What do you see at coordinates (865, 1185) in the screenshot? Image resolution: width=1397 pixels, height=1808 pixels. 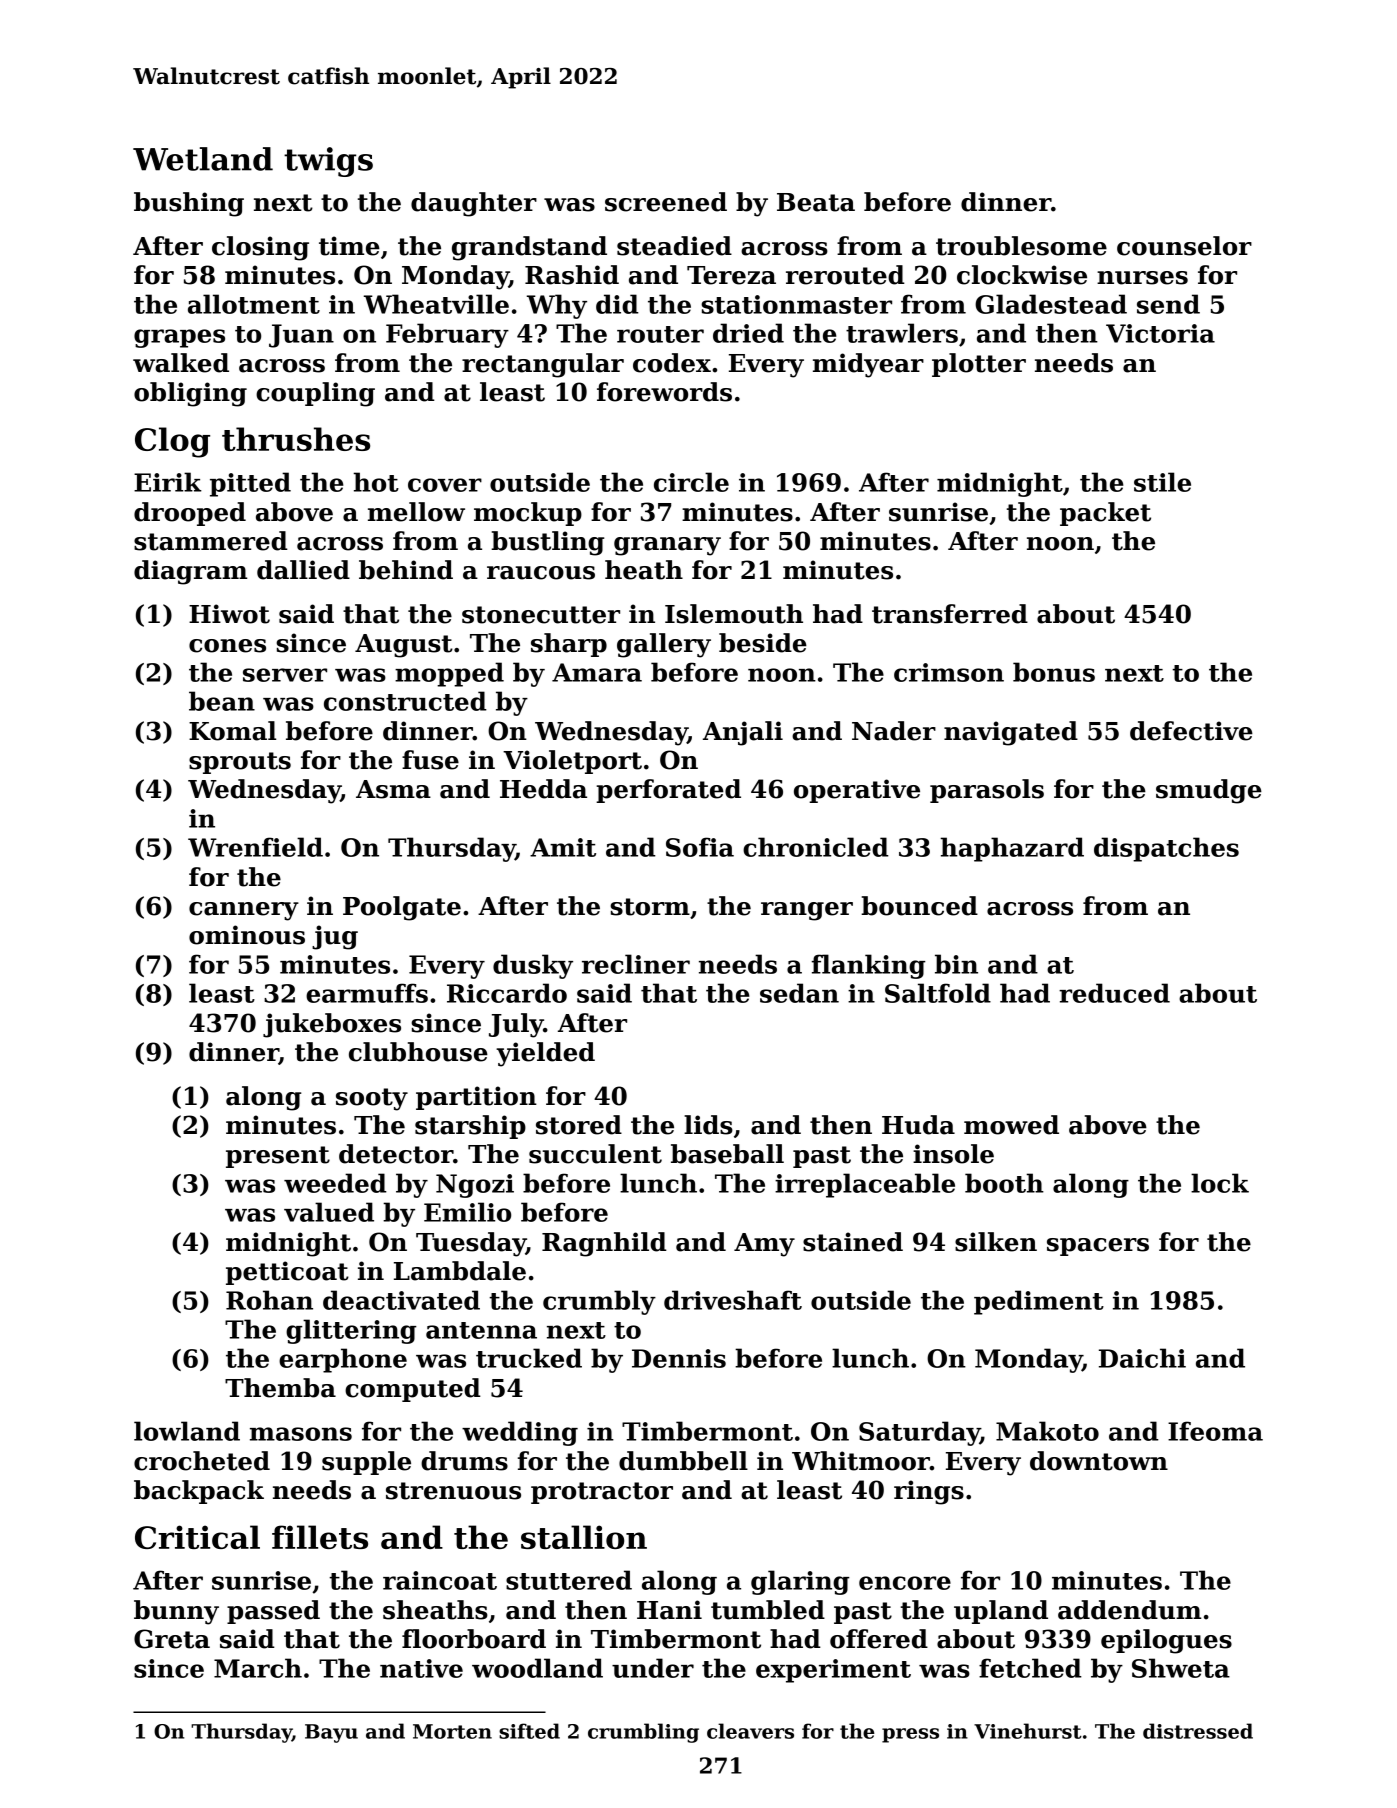 I see `irreplaceable` at bounding box center [865, 1185].
